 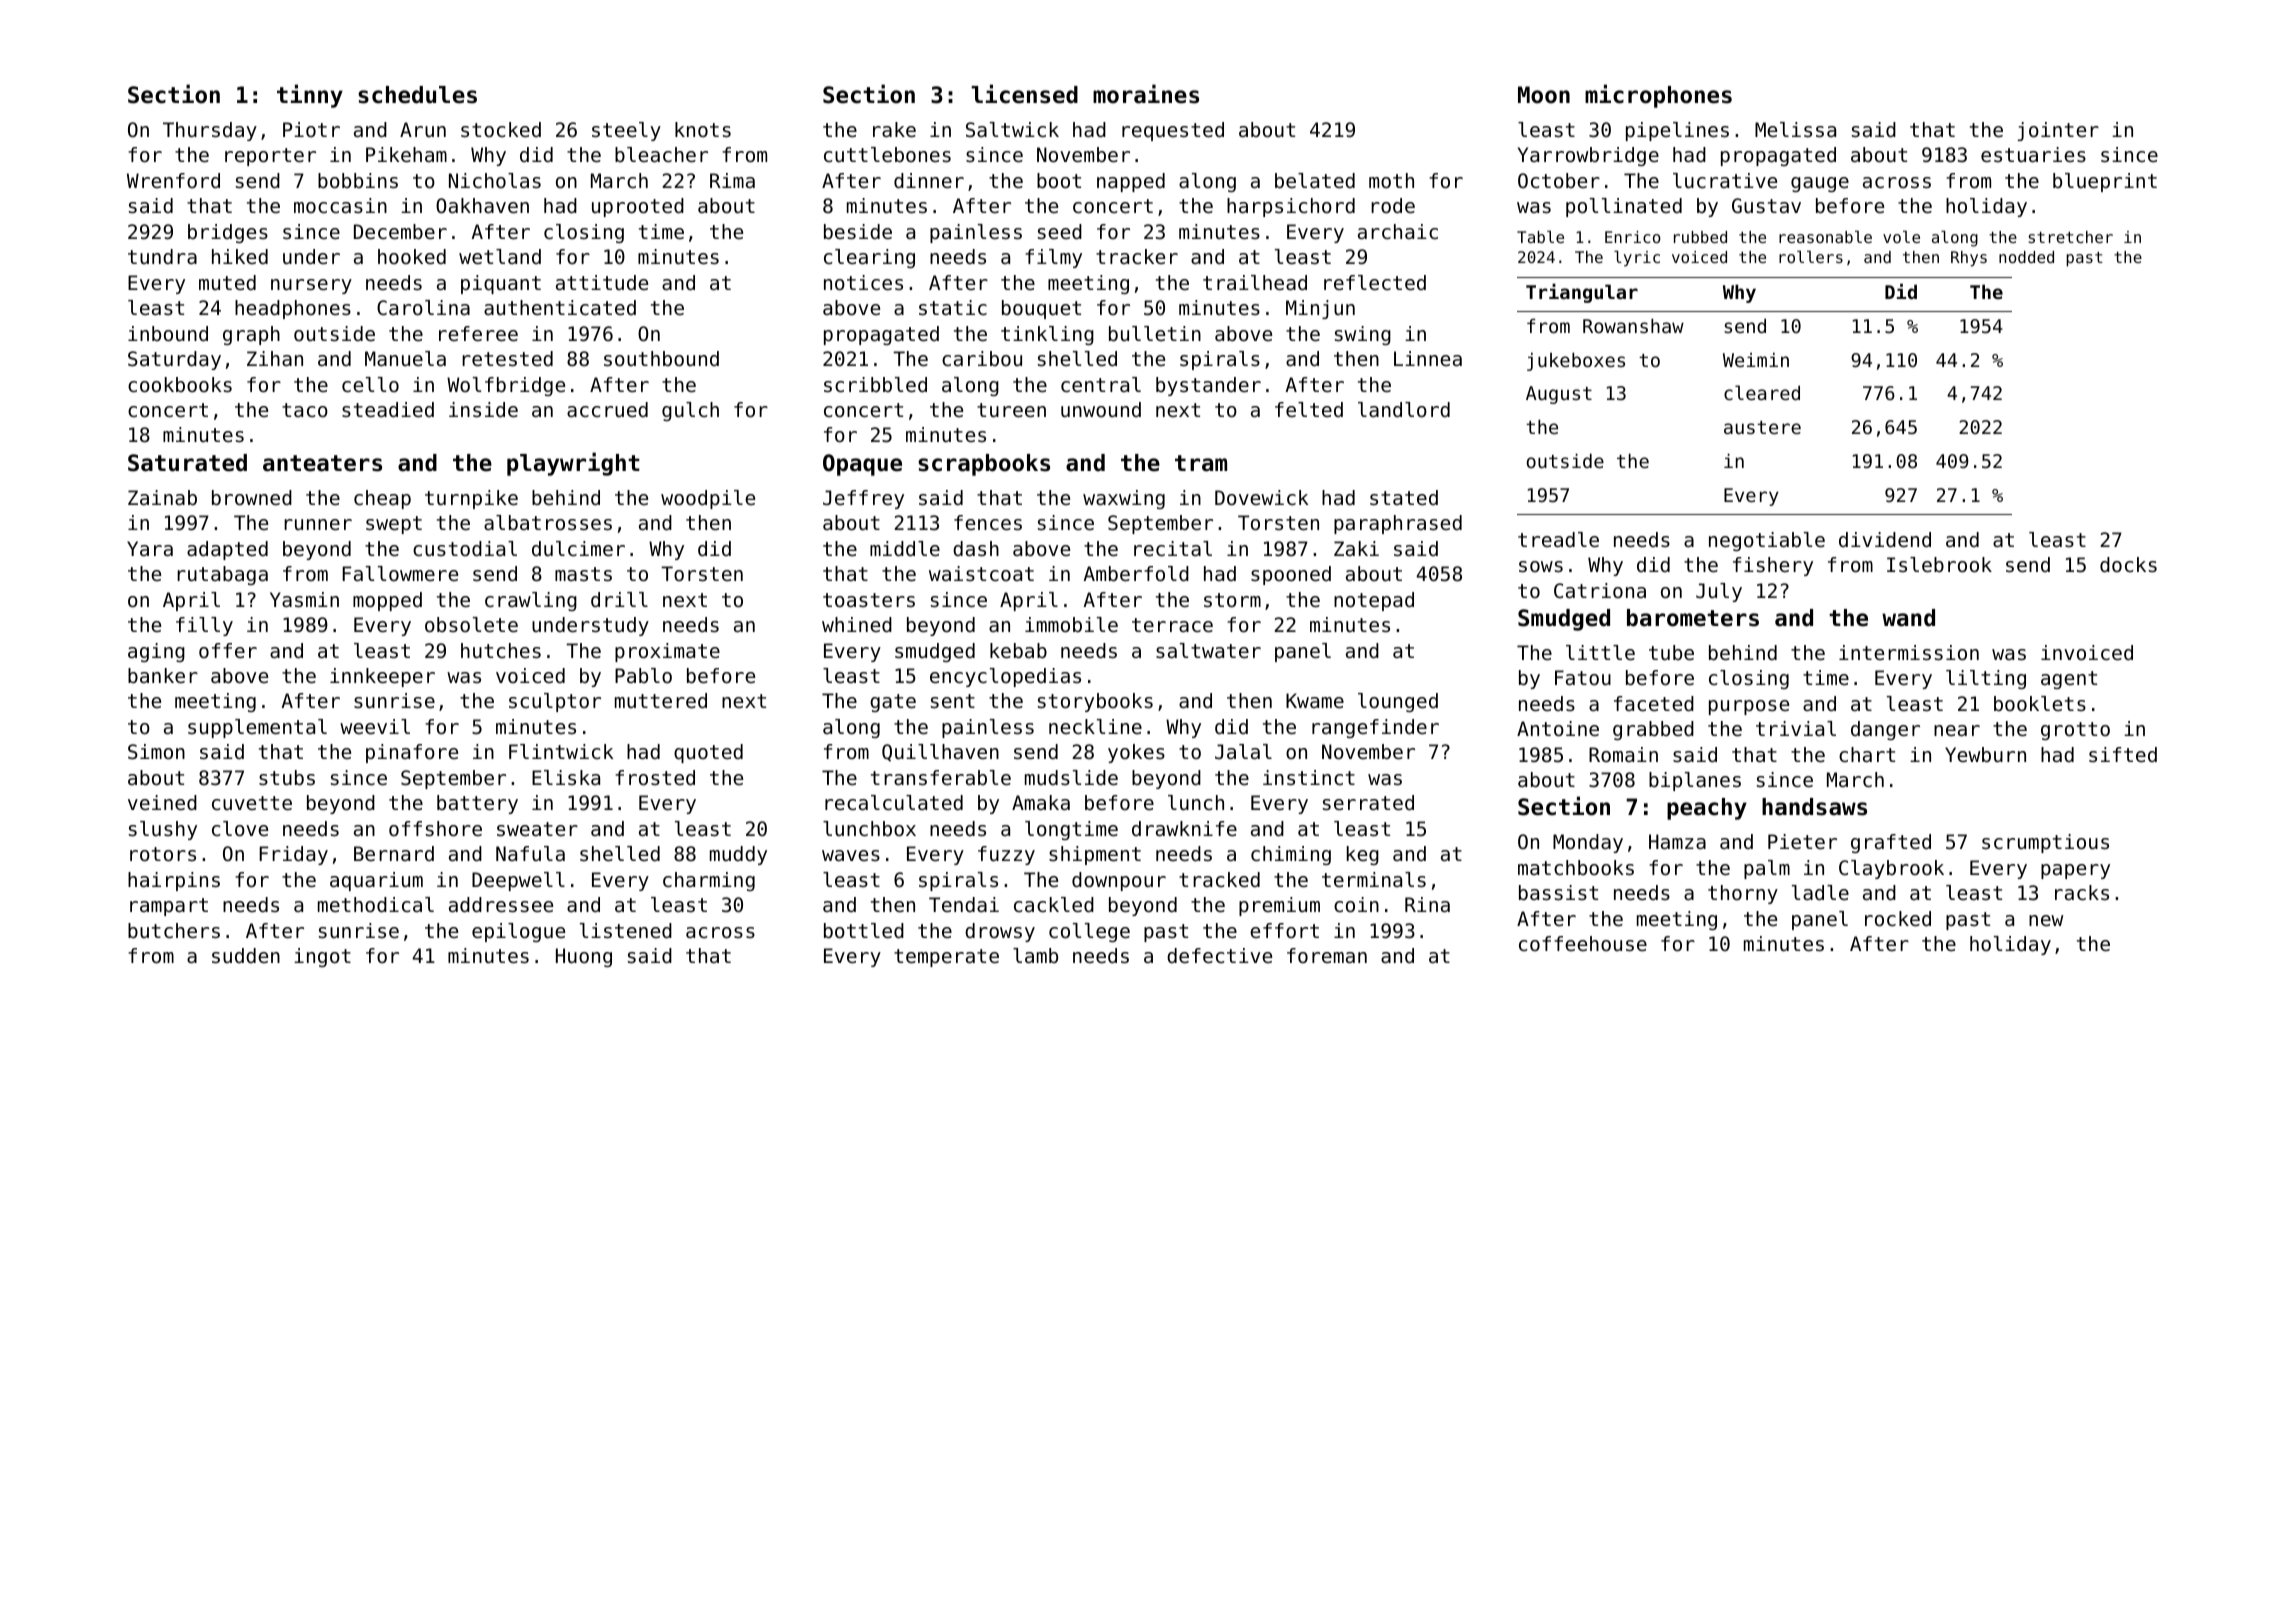 I want to click on intermission, so click(x=1909, y=653).
